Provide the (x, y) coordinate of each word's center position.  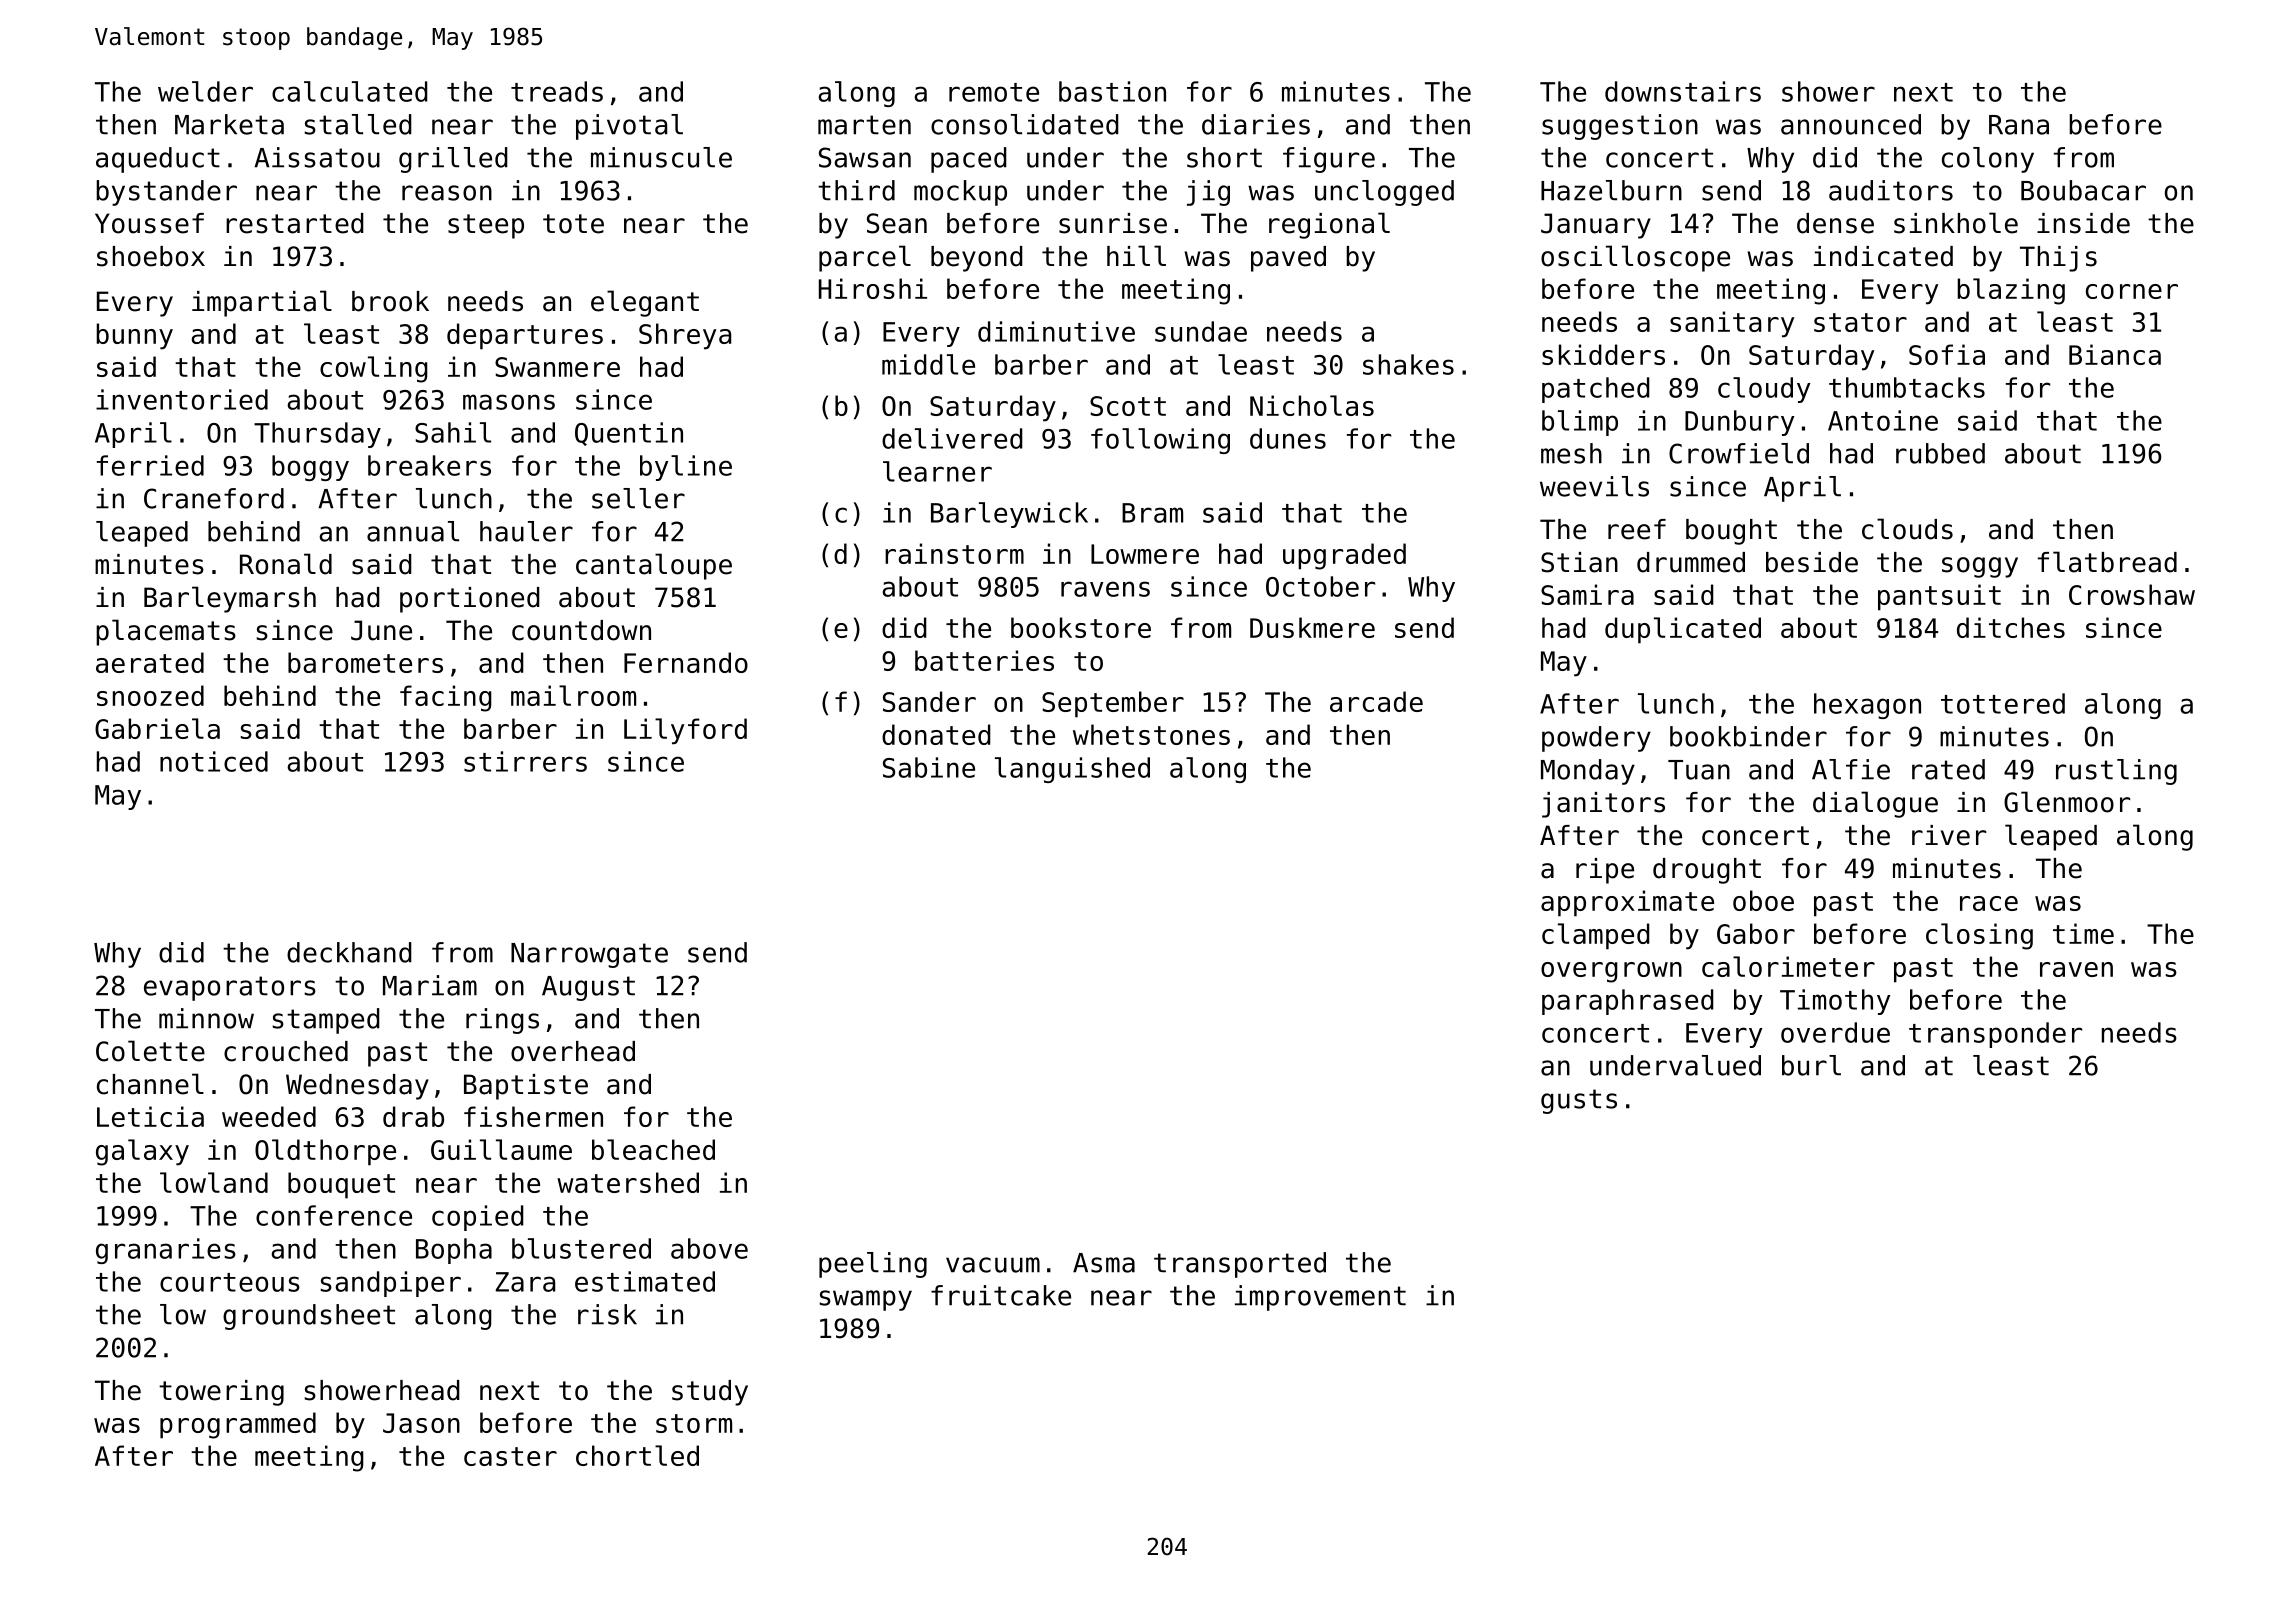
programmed (238, 1425)
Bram (1152, 513)
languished (1072, 770)
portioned (470, 600)
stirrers (525, 761)
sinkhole (1956, 223)
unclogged (1384, 193)
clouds (1907, 529)
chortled (637, 1455)
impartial (262, 303)
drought (1707, 871)
